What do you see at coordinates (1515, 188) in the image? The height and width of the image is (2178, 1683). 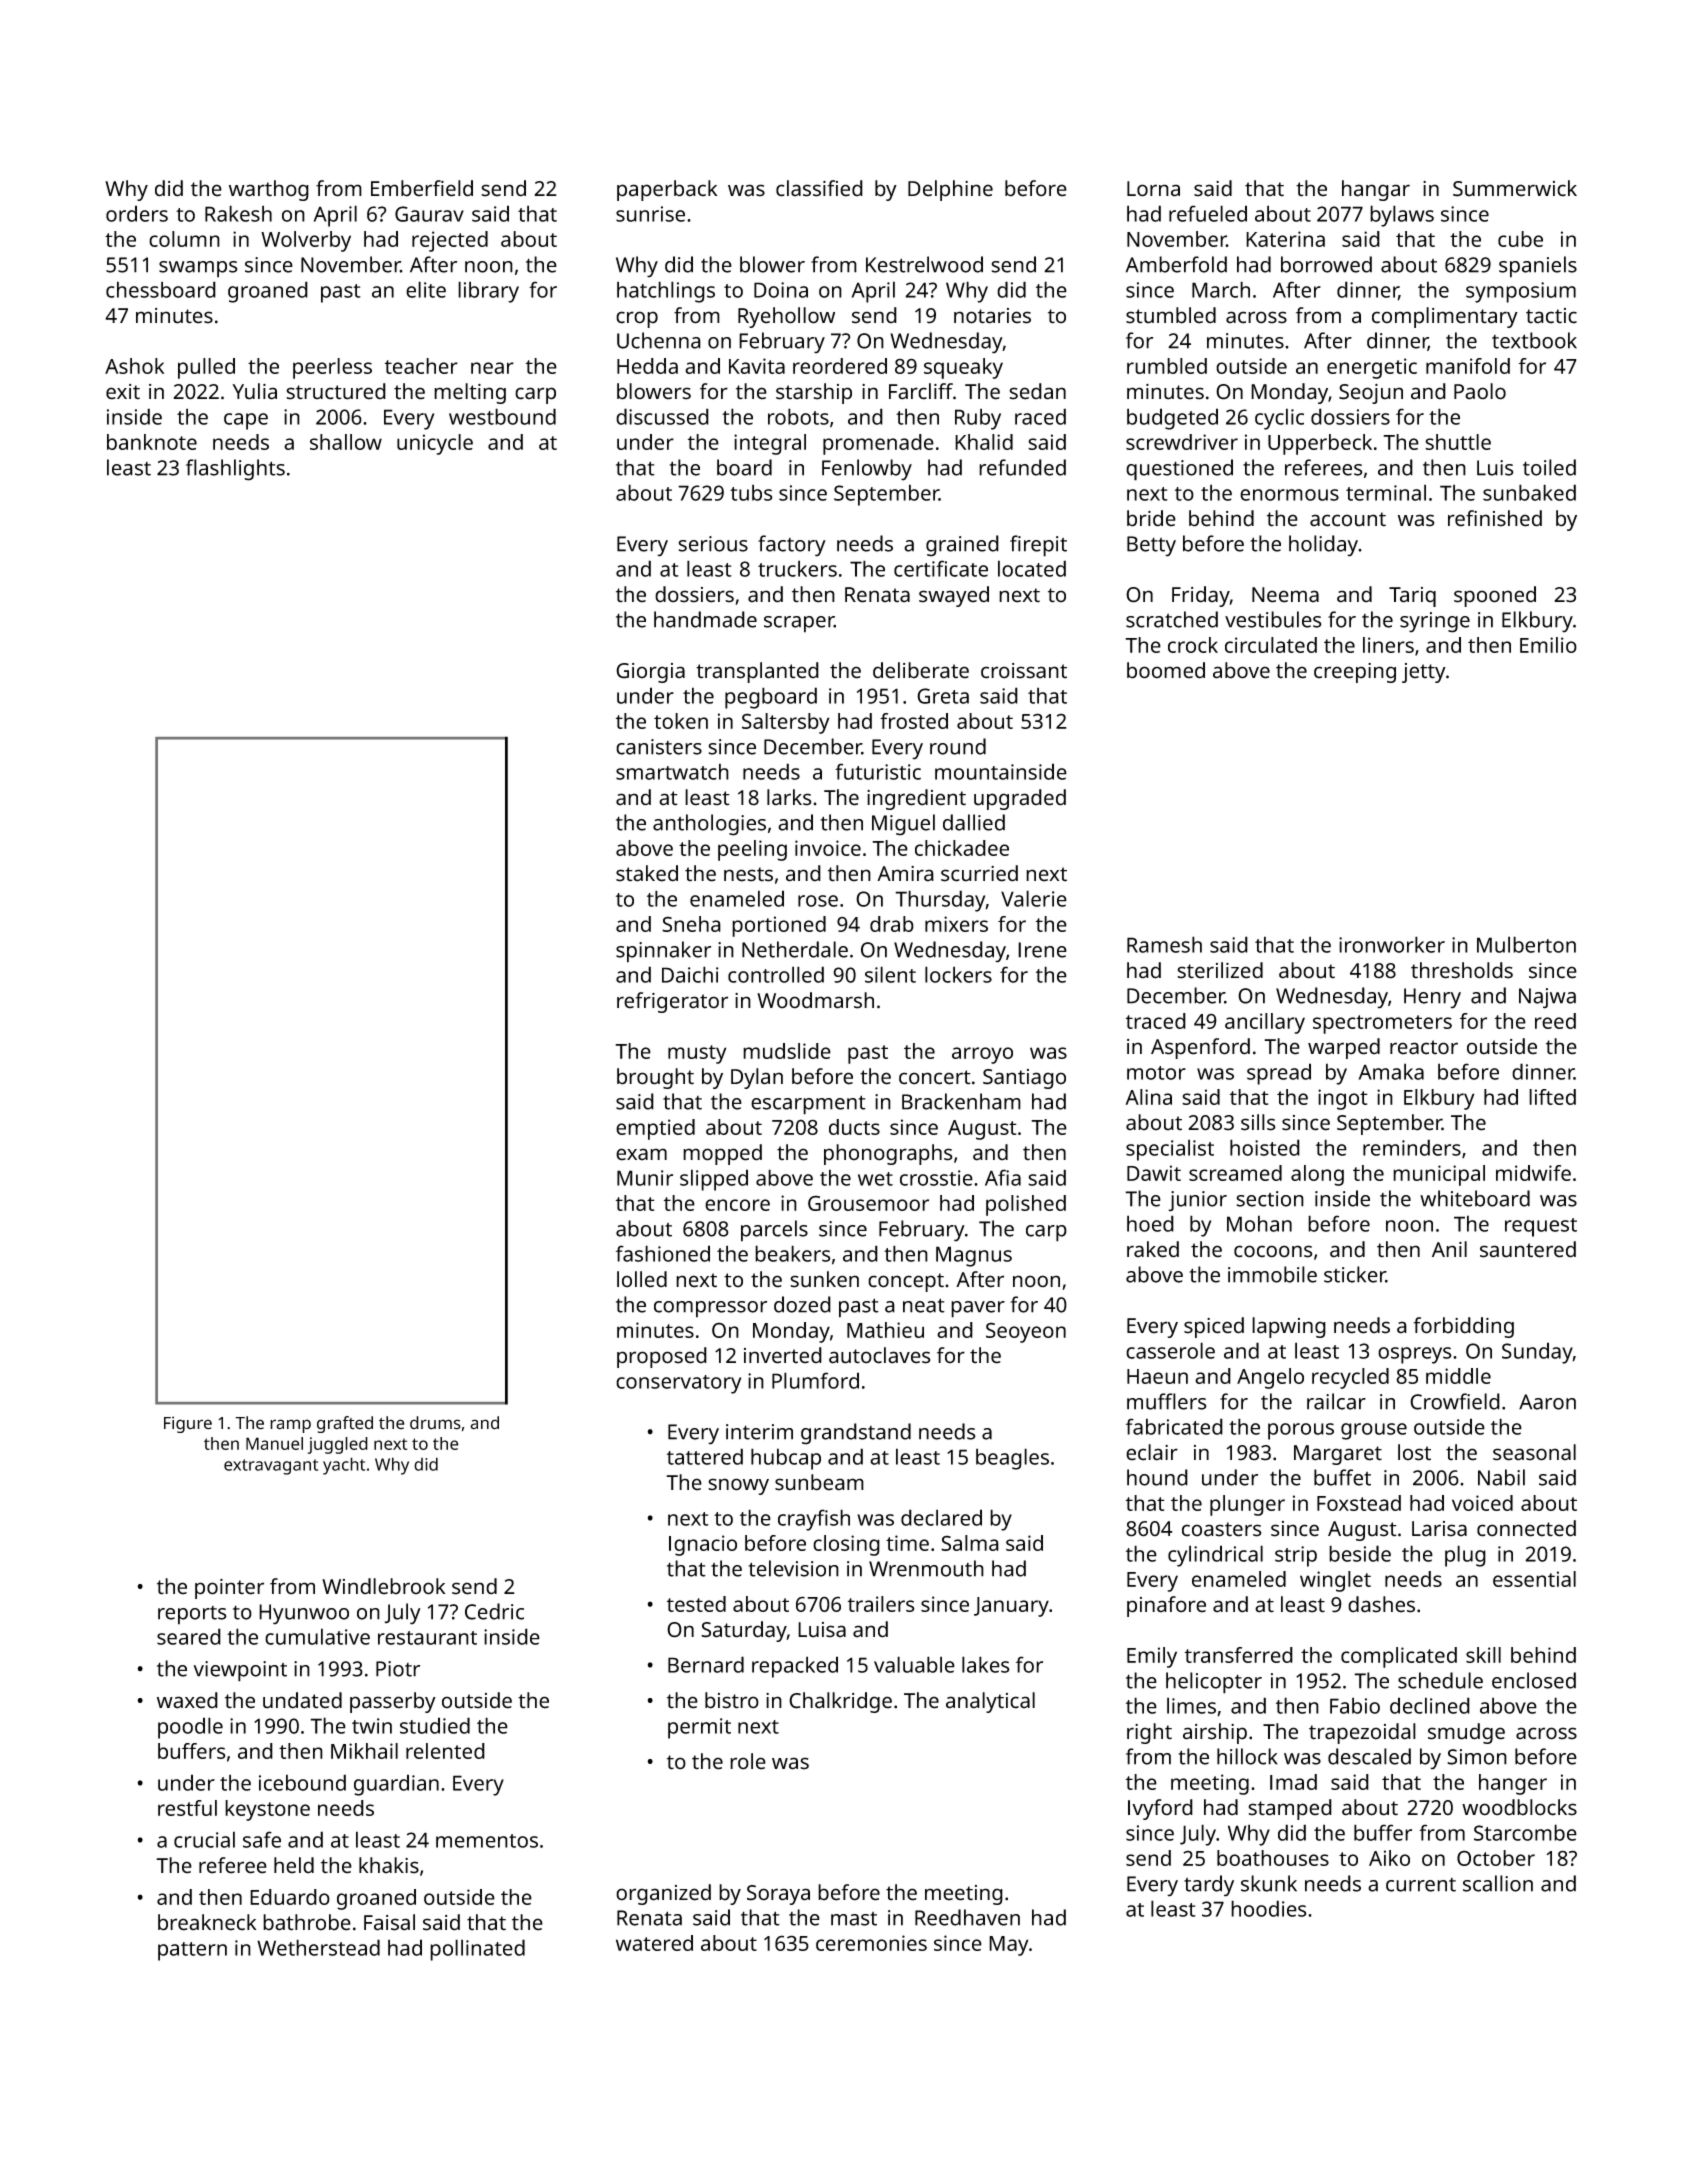 I see `Summerwick` at bounding box center [1515, 188].
